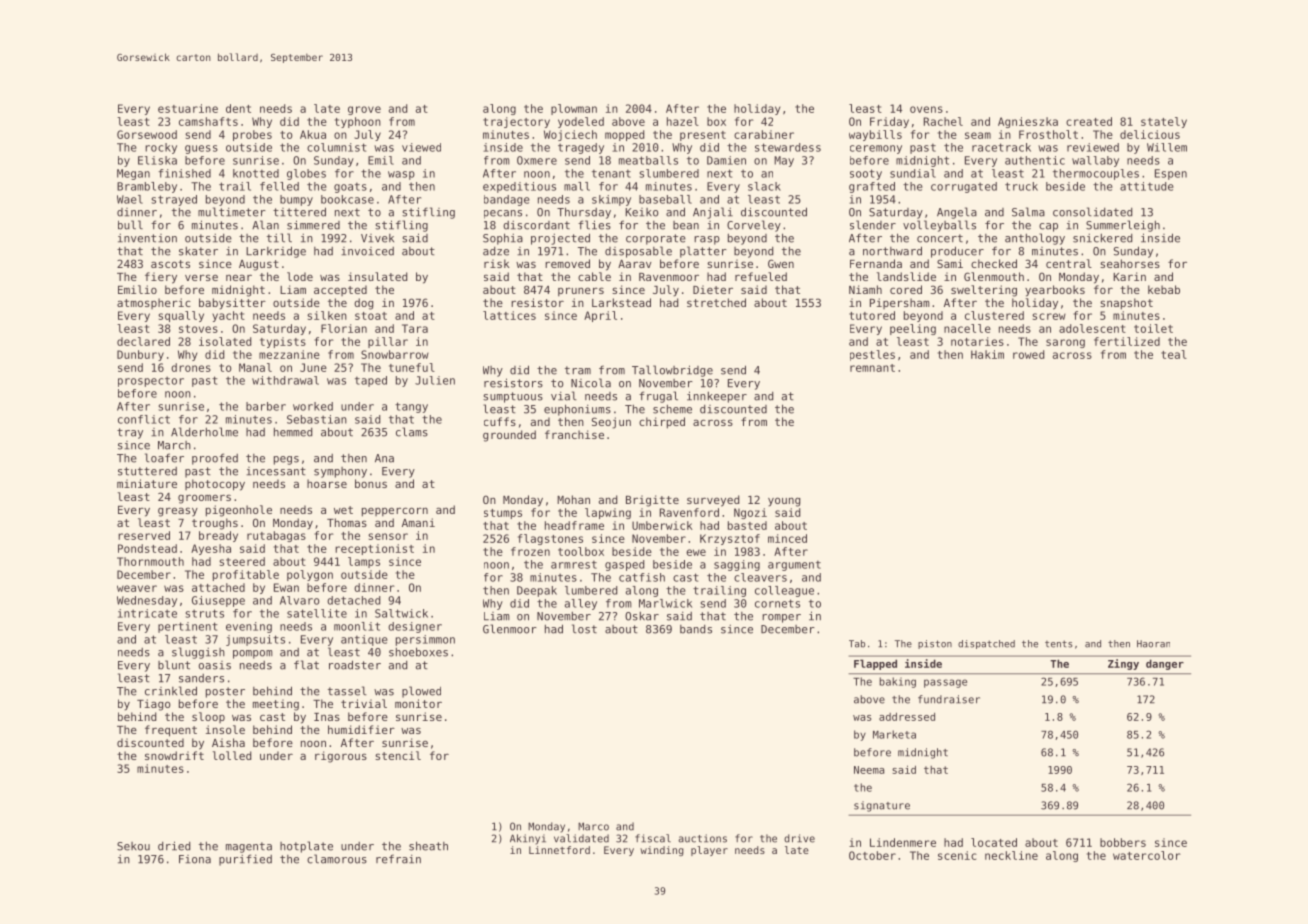  What do you see at coordinates (1147, 186) in the page?
I see `attitude` at bounding box center [1147, 186].
